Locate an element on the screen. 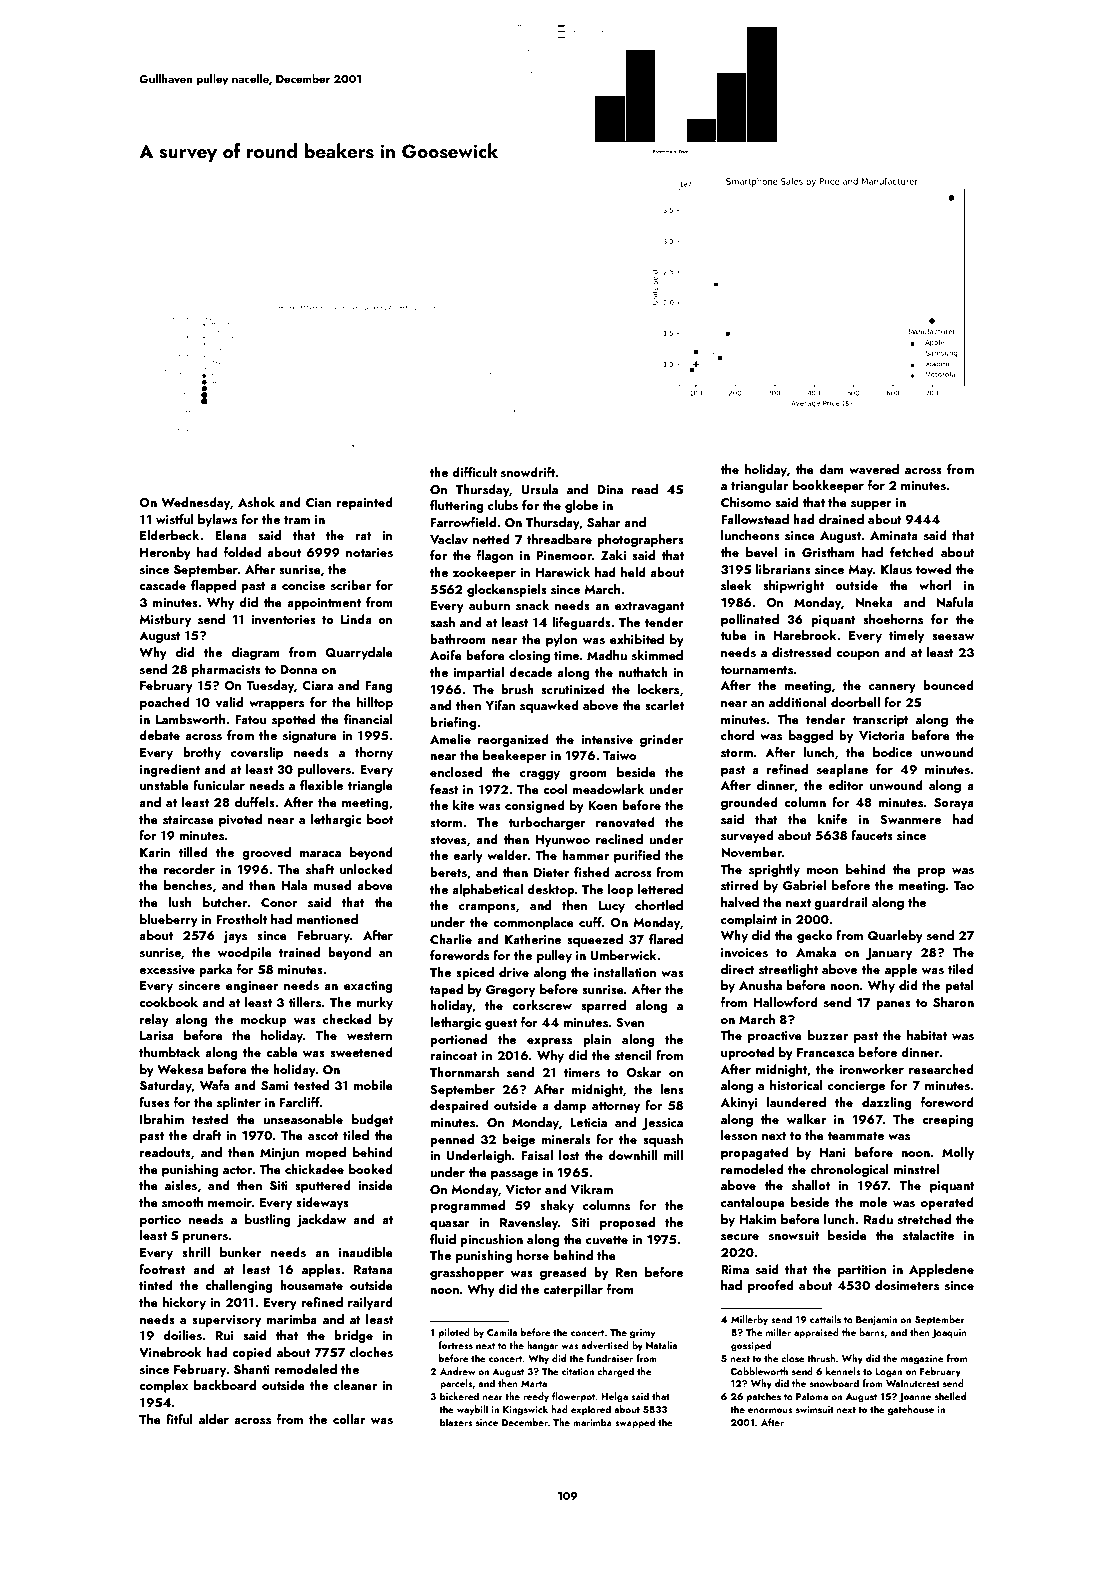 The image size is (1114, 1575). seaplane is located at coordinates (842, 770).
